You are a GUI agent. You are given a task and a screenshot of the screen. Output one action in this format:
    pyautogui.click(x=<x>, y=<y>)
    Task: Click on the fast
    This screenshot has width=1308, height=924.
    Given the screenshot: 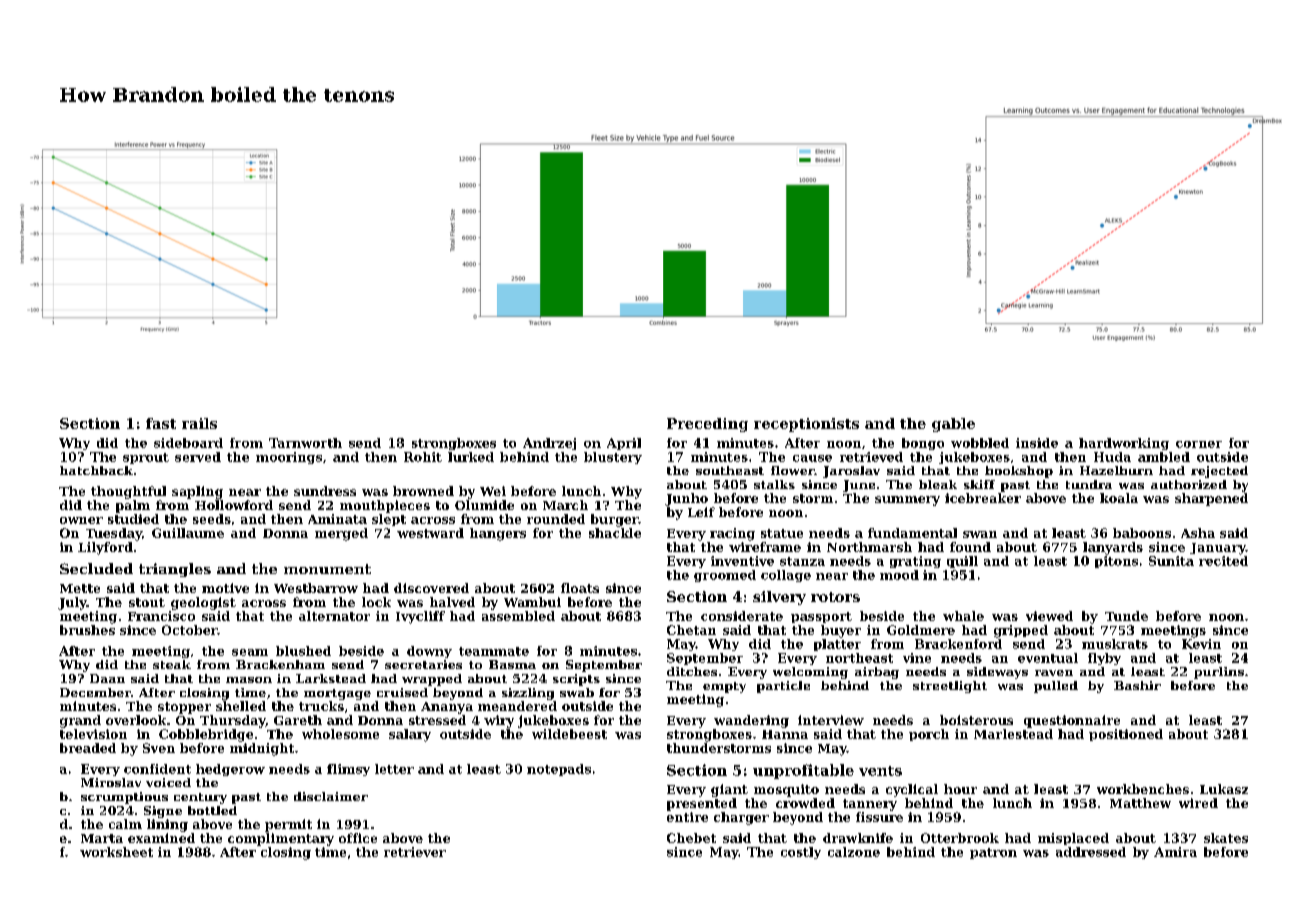 What is the action you would take?
    pyautogui.click(x=161, y=423)
